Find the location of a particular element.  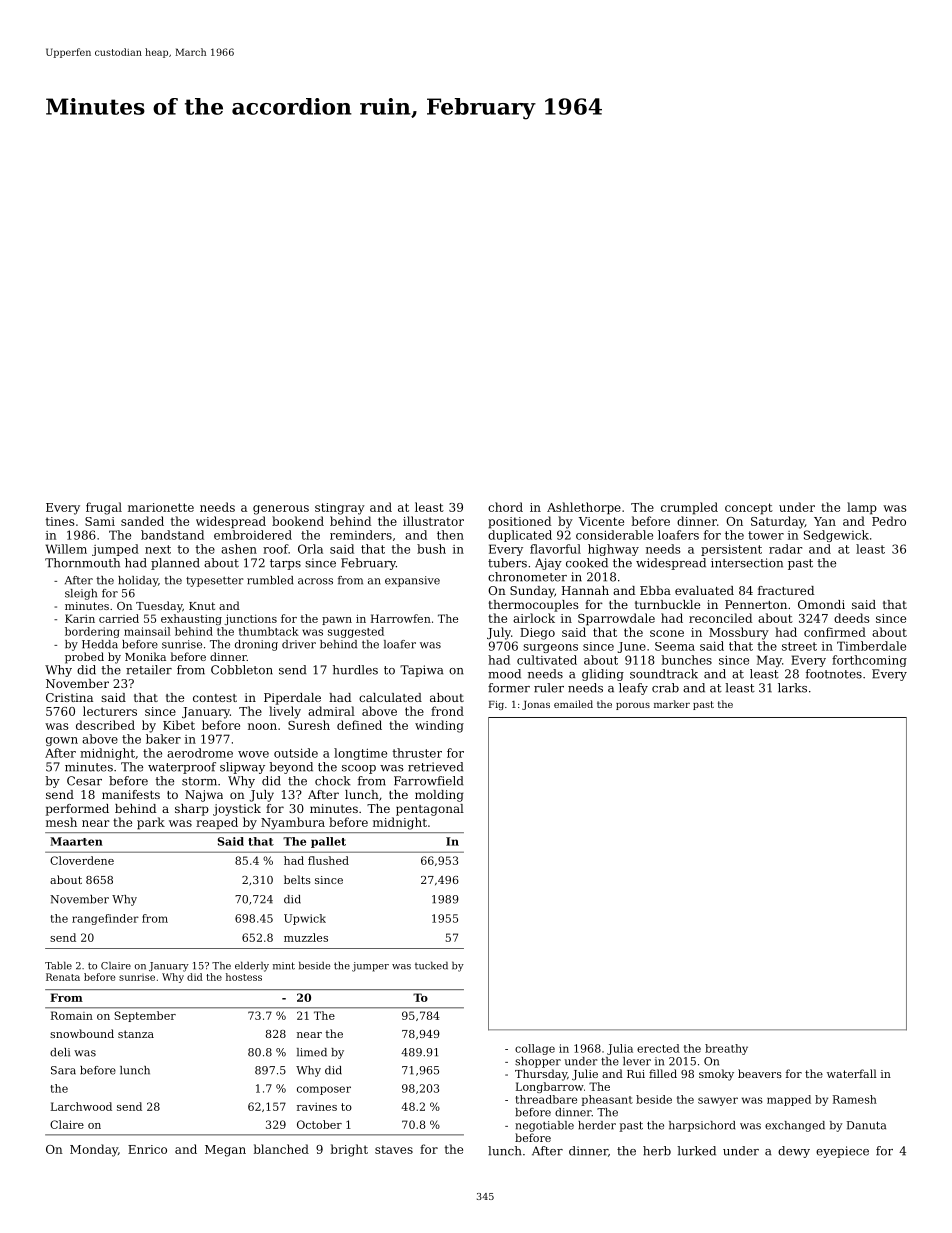

hostess is located at coordinates (244, 977).
